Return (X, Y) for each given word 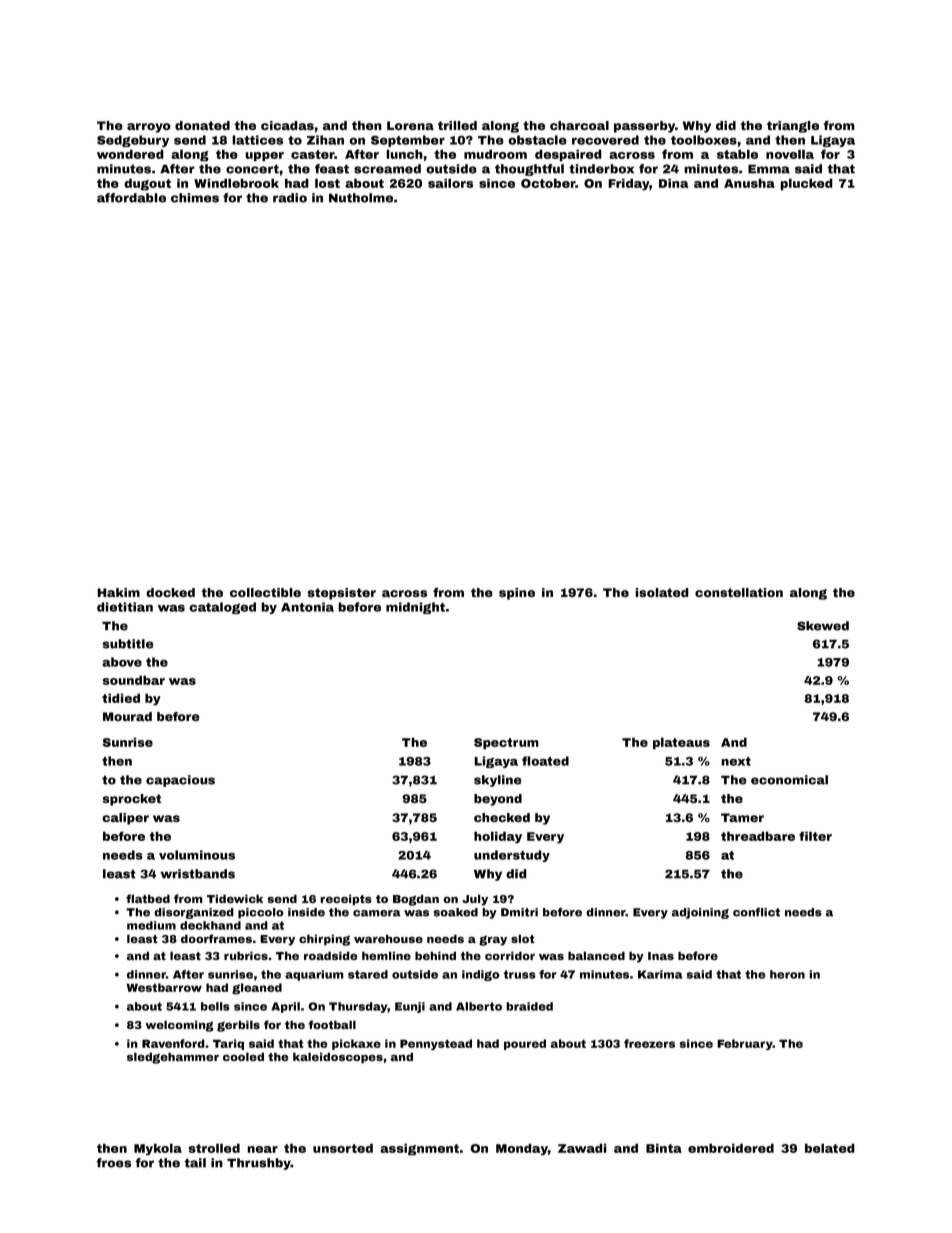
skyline (498, 781)
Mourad (127, 716)
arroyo (149, 128)
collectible (265, 592)
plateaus (681, 743)
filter (815, 836)
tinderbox (601, 169)
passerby (644, 127)
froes (113, 1163)
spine (517, 594)
